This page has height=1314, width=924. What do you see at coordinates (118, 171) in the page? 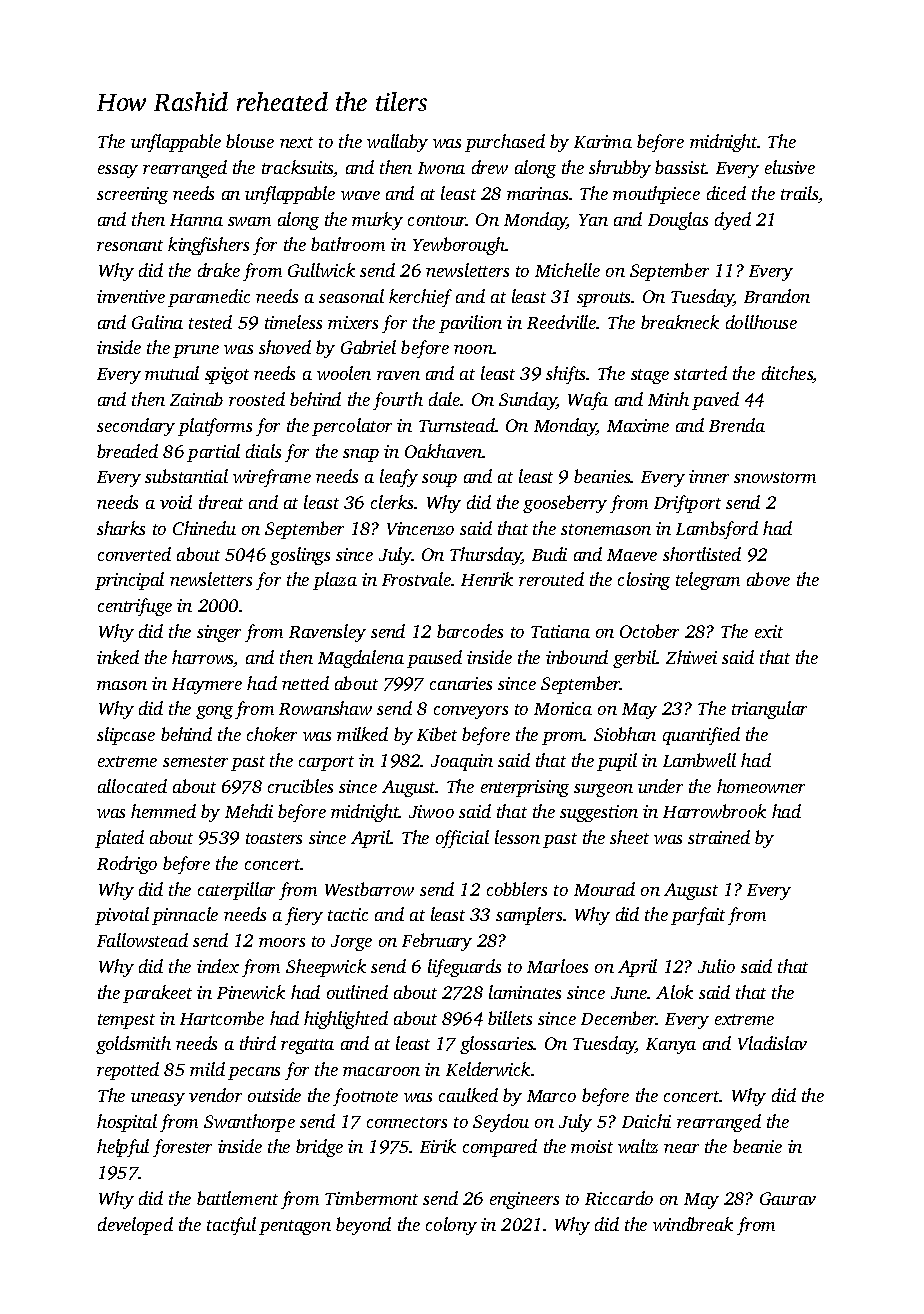
I see `essay` at bounding box center [118, 171].
